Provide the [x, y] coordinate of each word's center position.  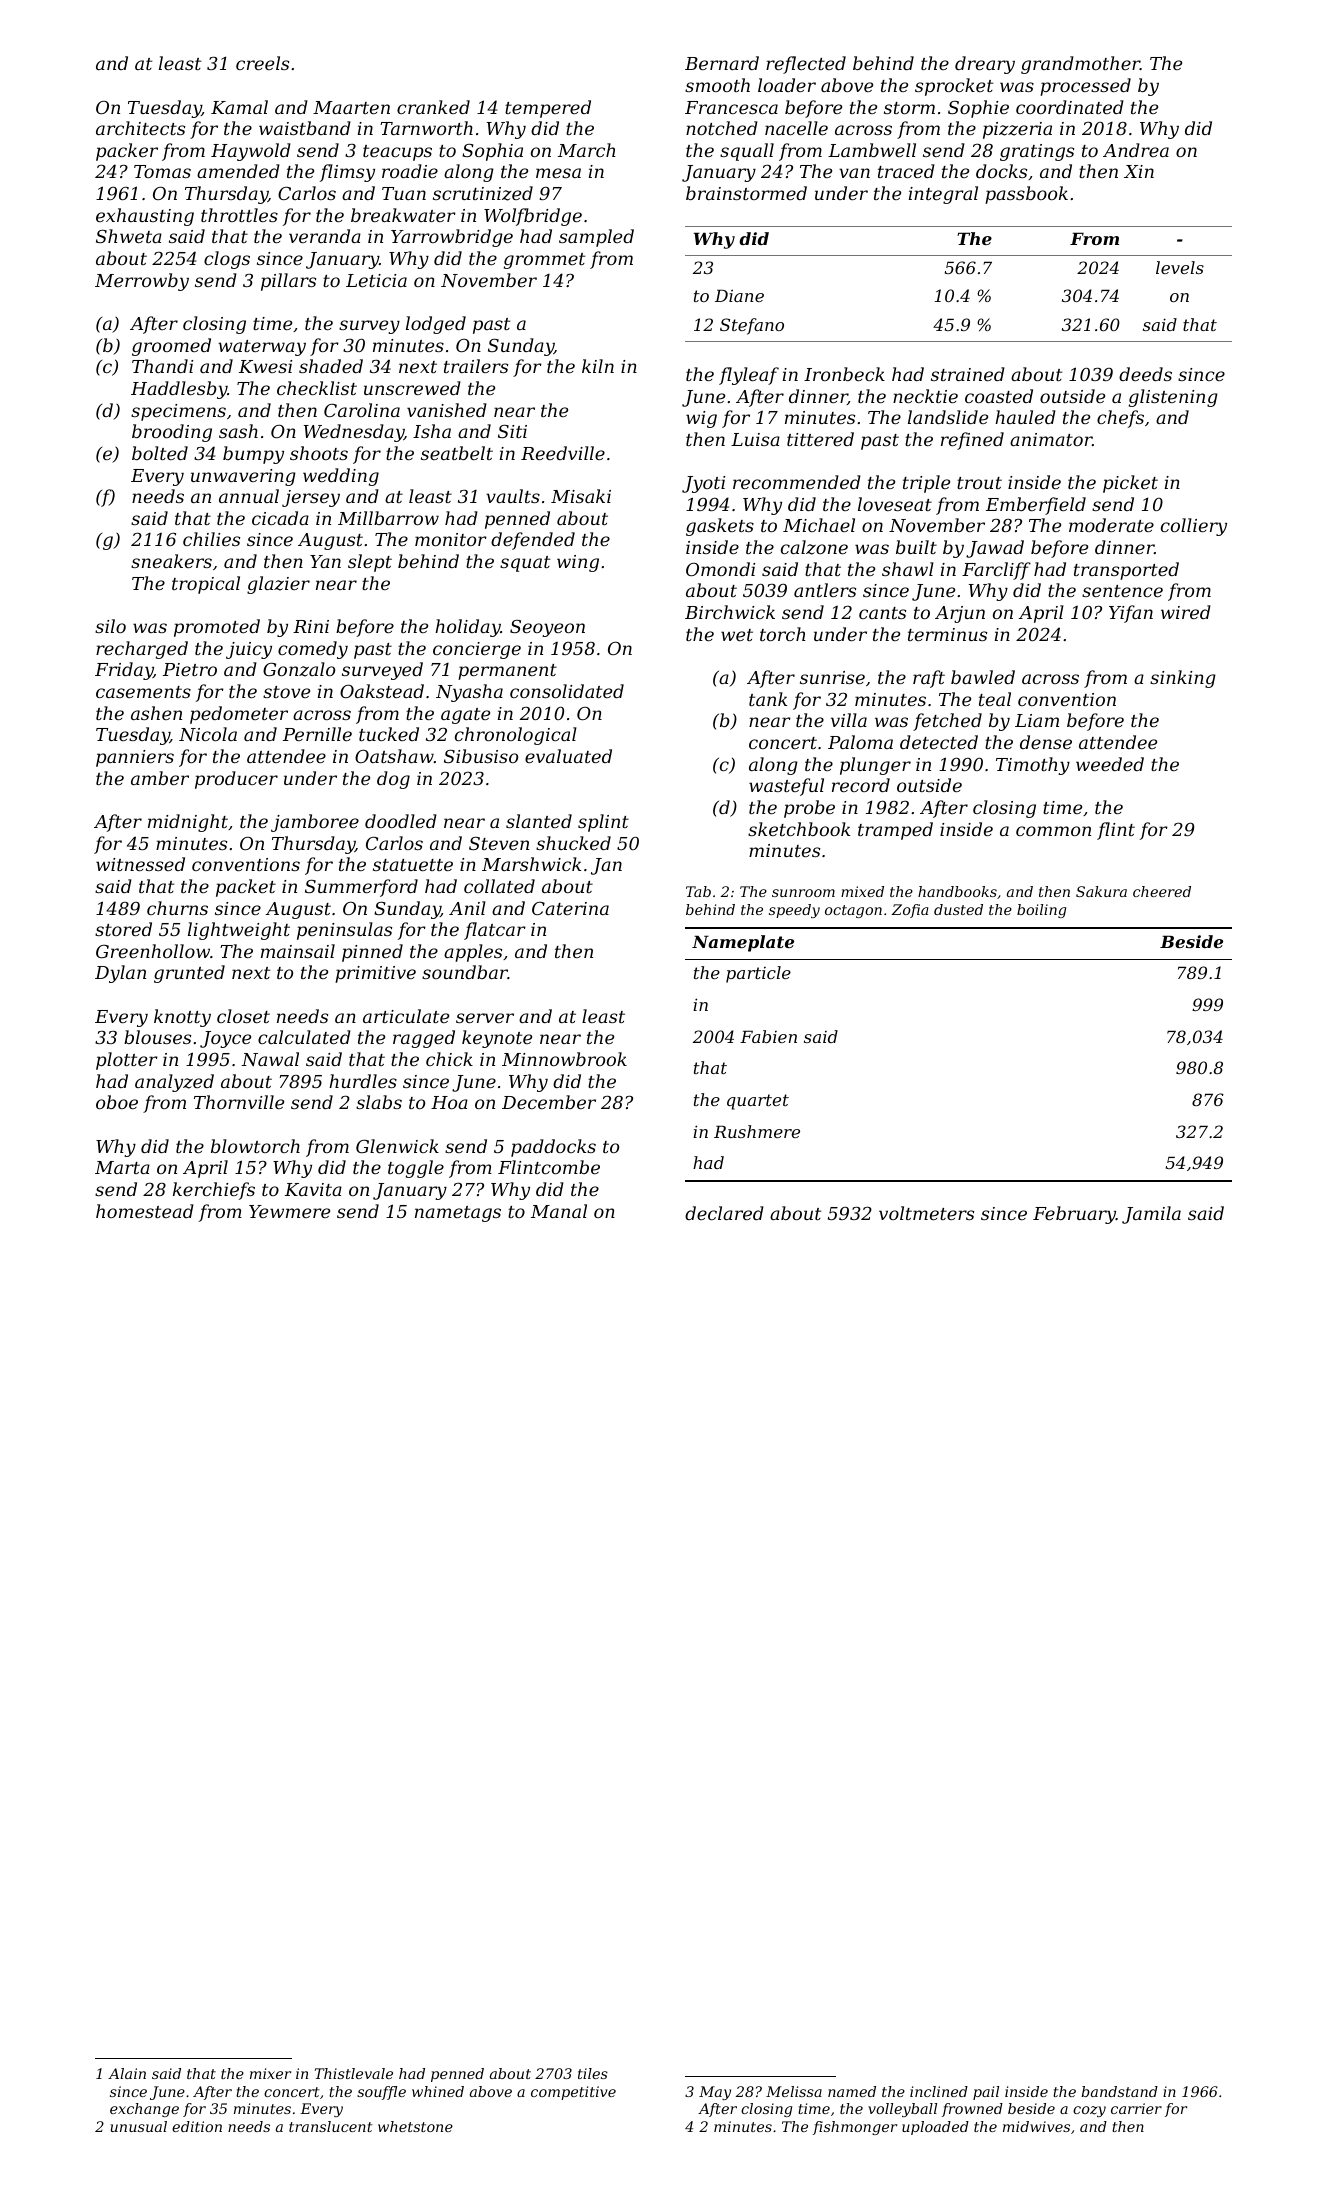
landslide [948, 417]
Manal [559, 1211]
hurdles [363, 1081]
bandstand [1119, 2091]
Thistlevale [354, 2073]
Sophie [978, 109]
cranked [433, 107]
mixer [270, 2073]
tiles [593, 2073]
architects [140, 128]
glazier [278, 585]
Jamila [1151, 1215]
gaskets [720, 527]
